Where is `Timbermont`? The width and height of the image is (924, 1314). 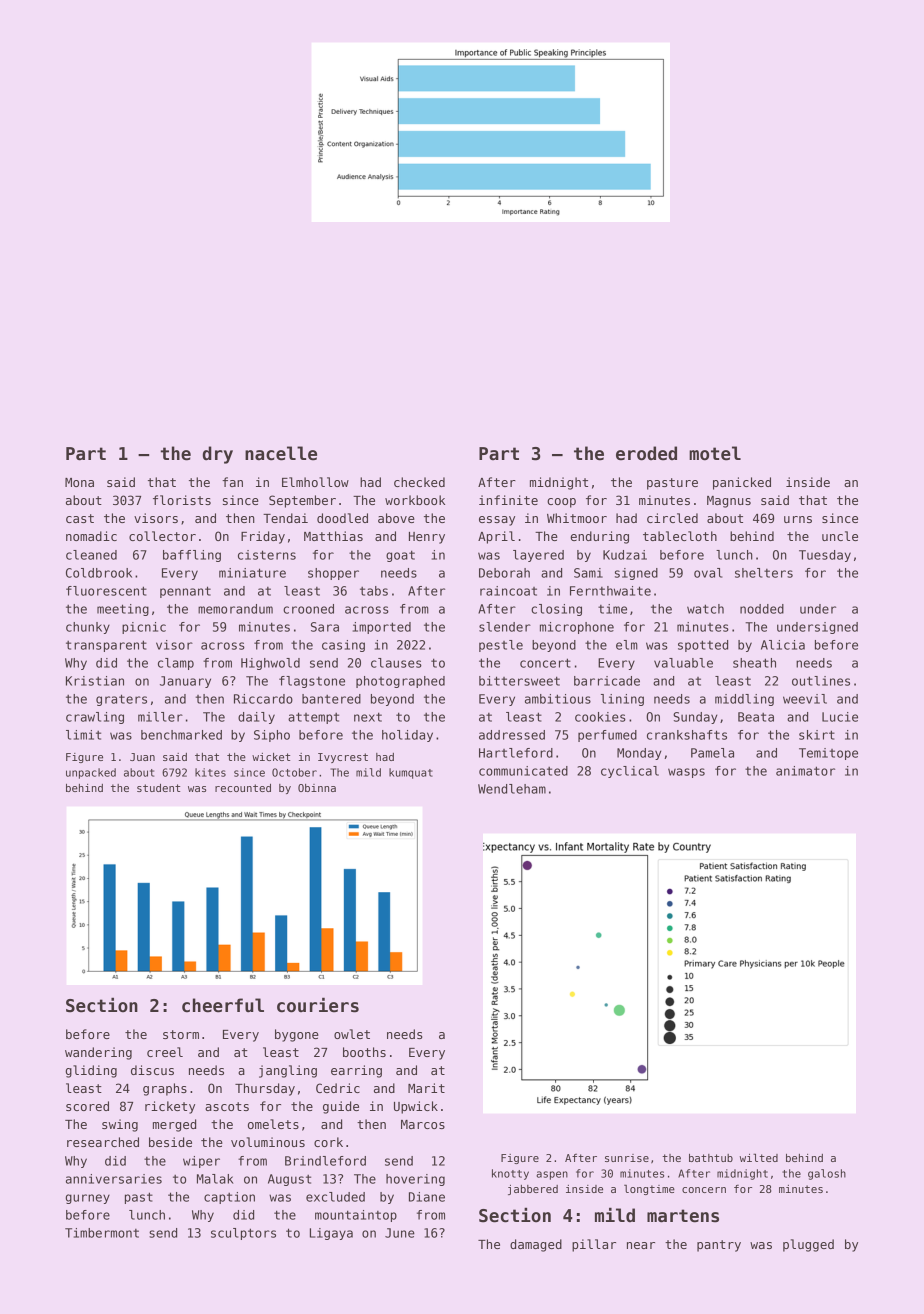 Timbermont is located at coordinates (102, 1233).
